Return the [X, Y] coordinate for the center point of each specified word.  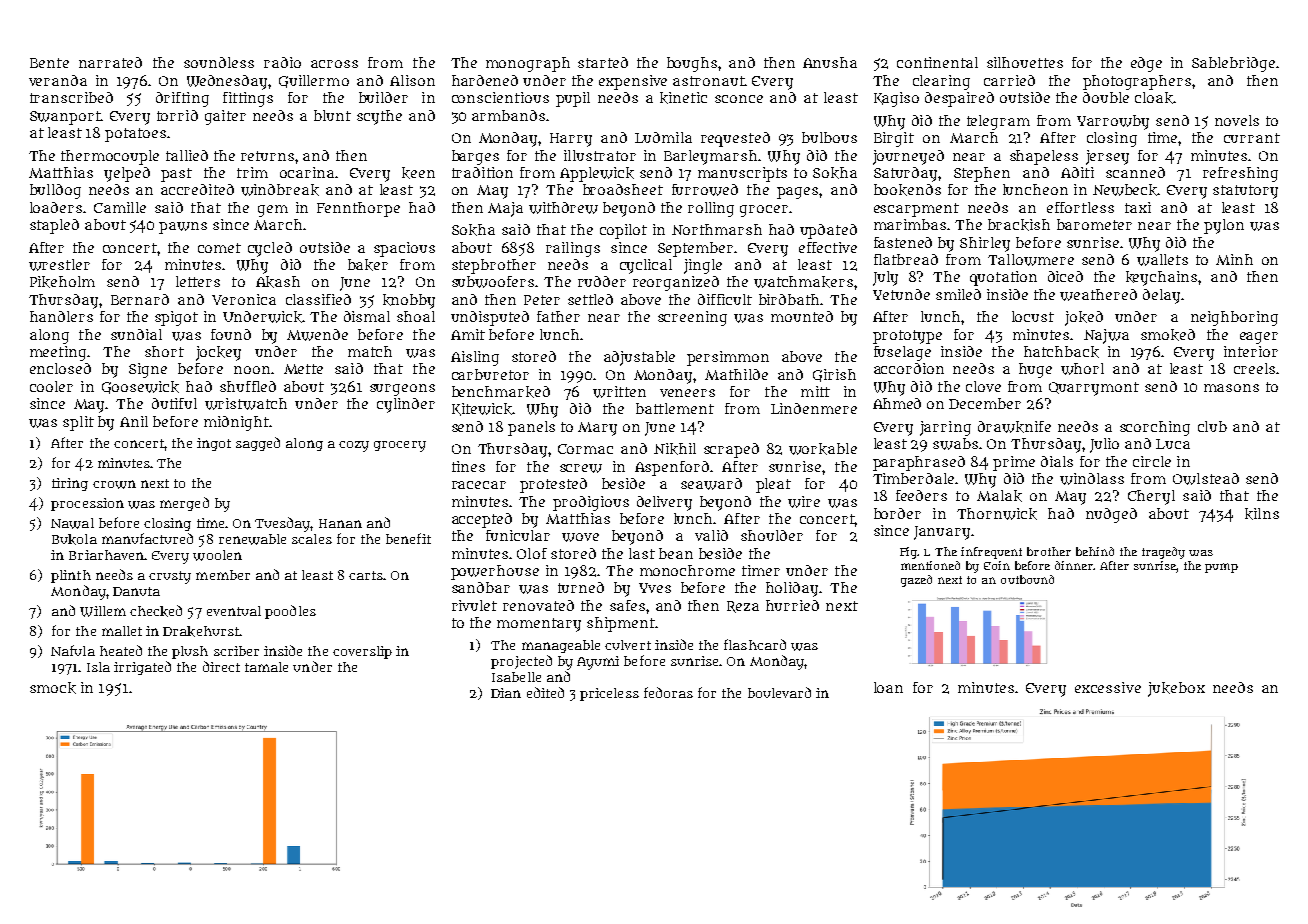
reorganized [676, 283]
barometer [1094, 224]
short [164, 351]
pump [1221, 568]
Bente [49, 63]
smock [53, 688]
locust [1033, 316]
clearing [941, 82]
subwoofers [493, 282]
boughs [692, 64]
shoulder [772, 535]
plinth [71, 576]
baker [368, 265]
